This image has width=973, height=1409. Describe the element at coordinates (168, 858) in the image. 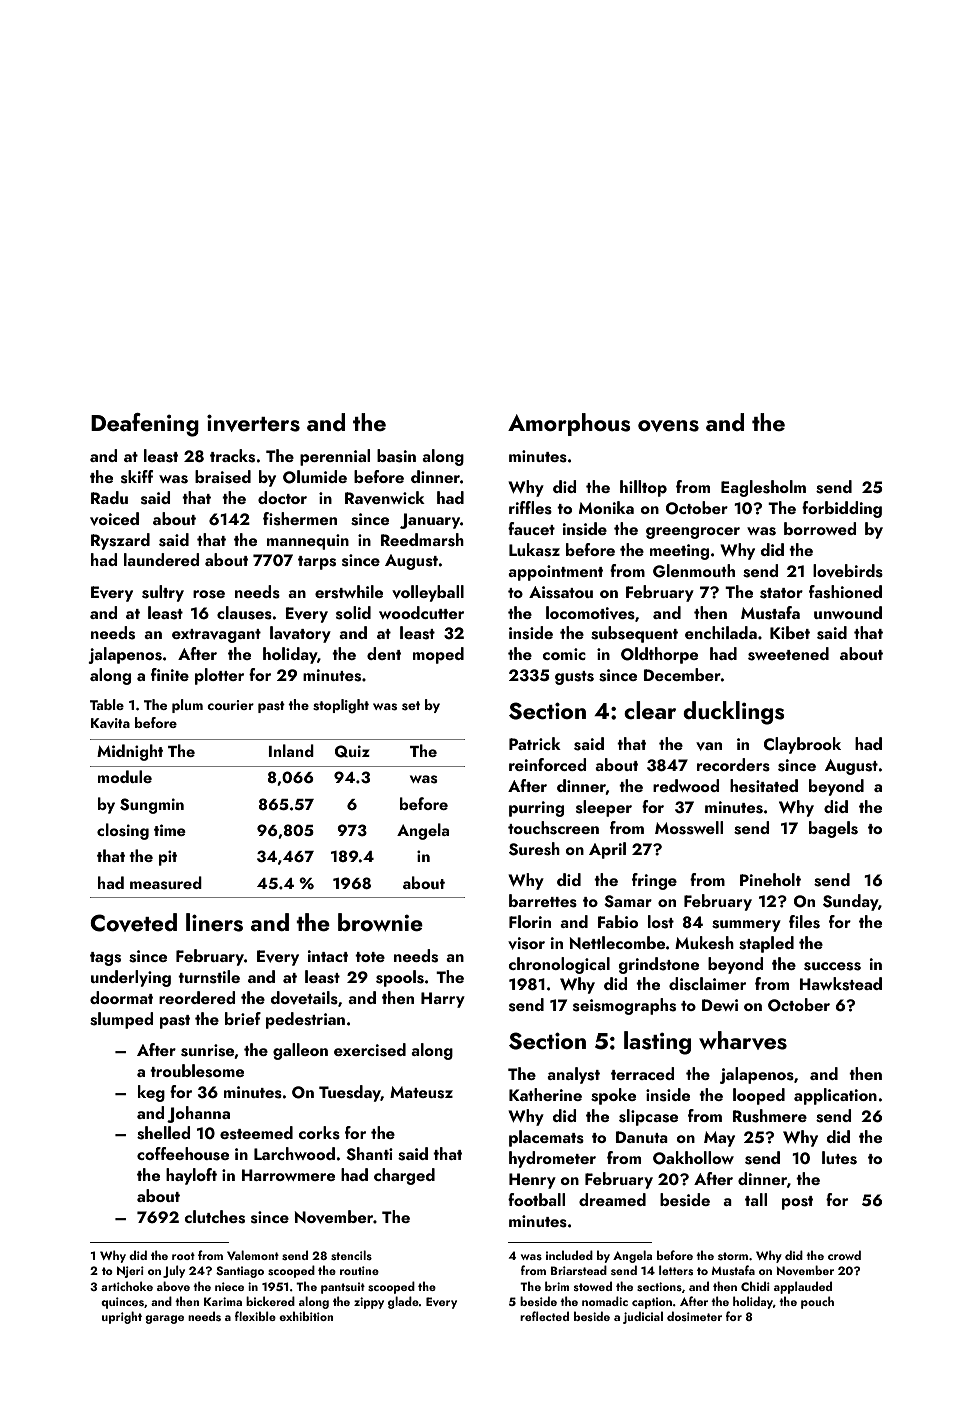

I see `pit` at that location.
